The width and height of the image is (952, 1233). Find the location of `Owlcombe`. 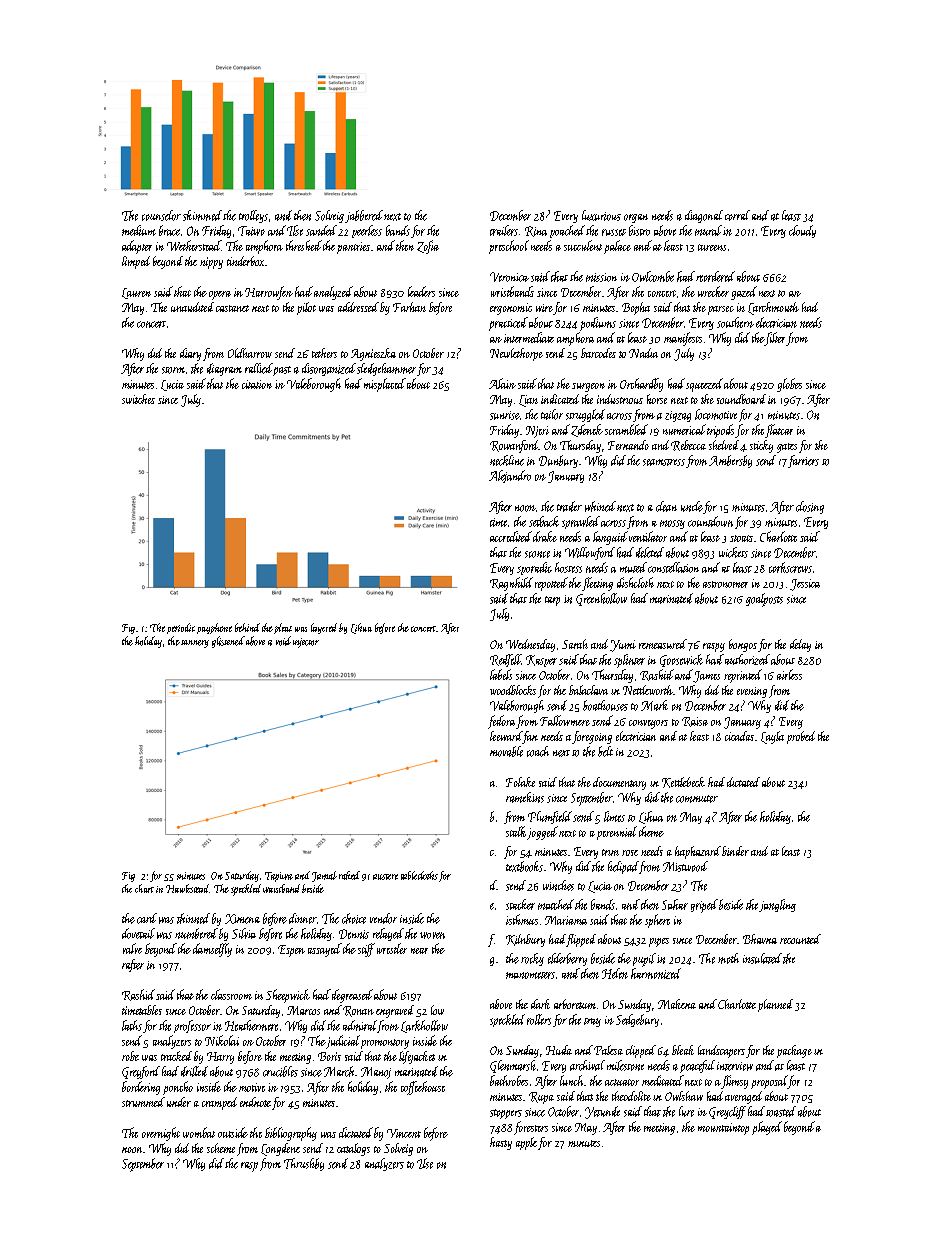

Owlcombe is located at coordinates (653, 276).
